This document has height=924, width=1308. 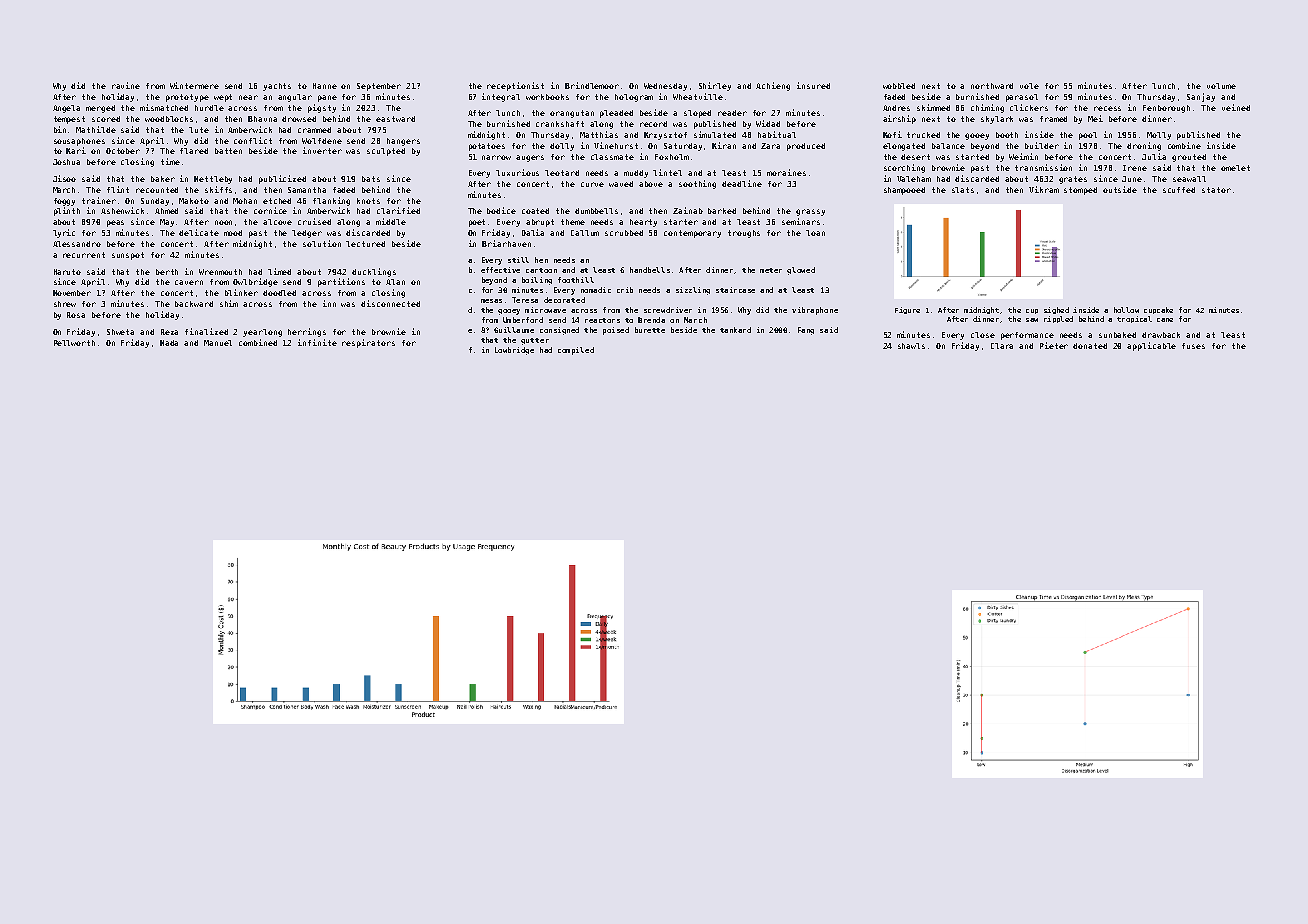 I want to click on shawls, so click(x=911, y=346).
